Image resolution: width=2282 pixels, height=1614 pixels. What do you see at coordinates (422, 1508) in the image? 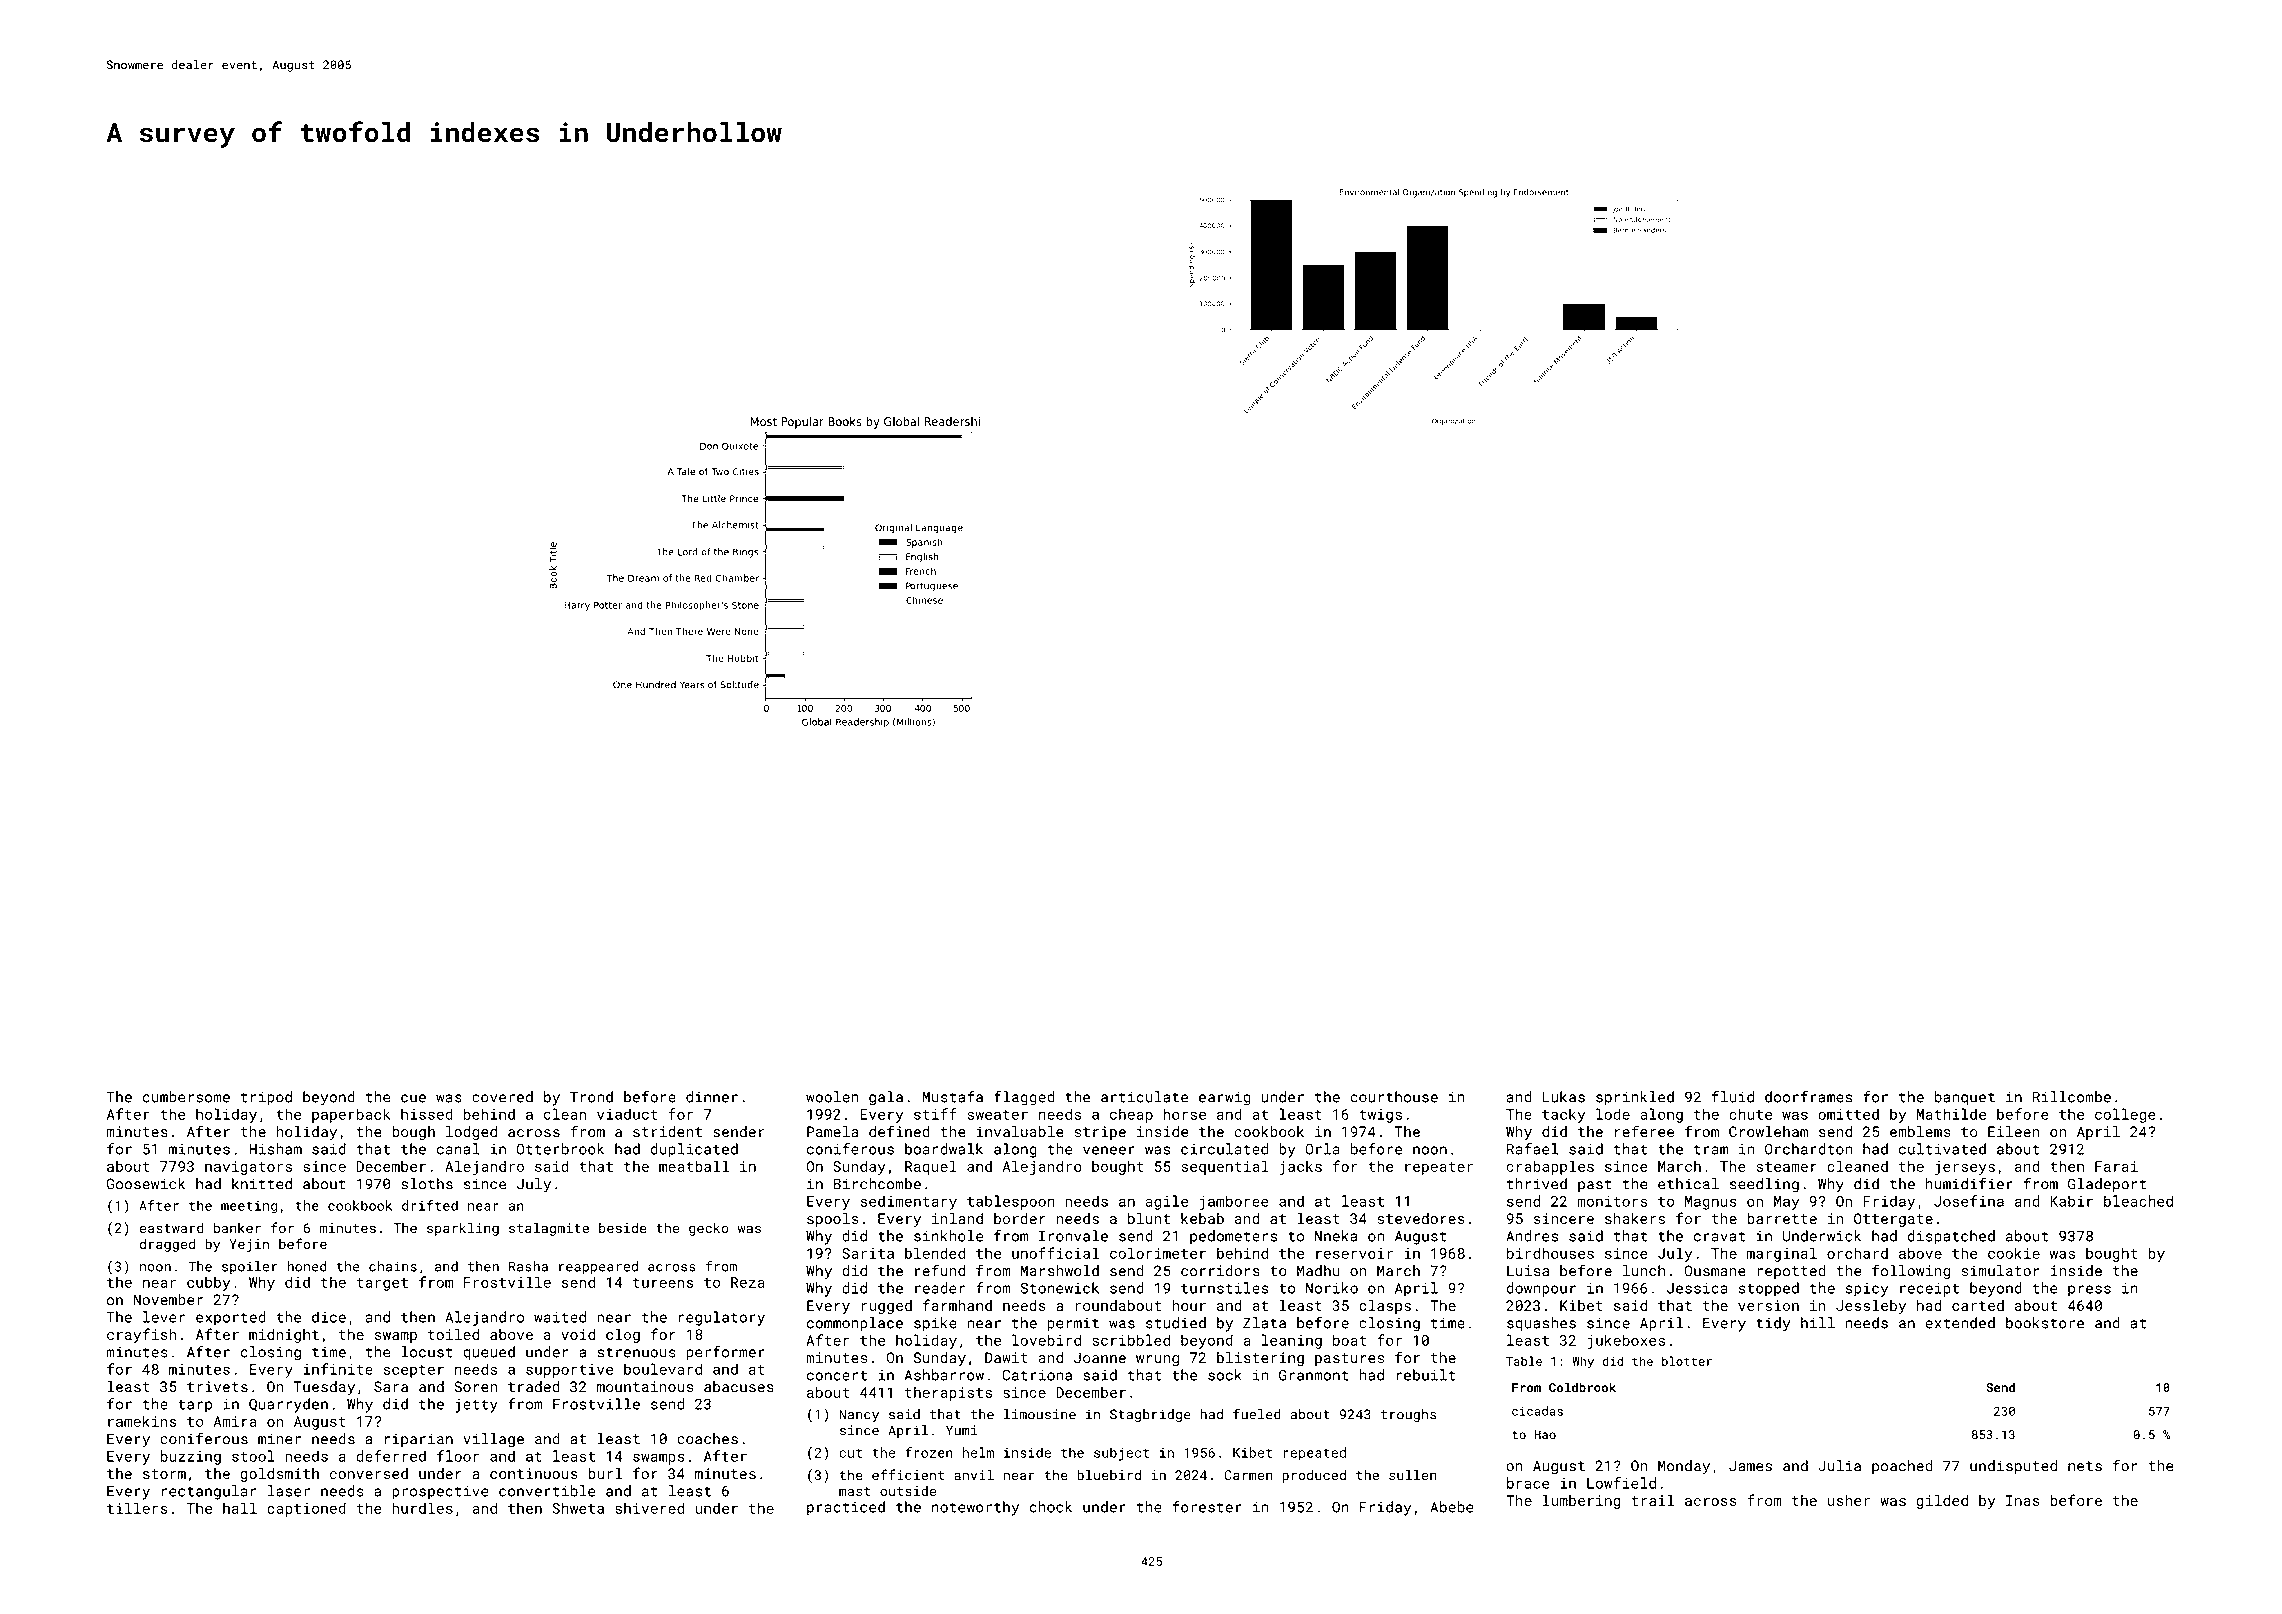
I see `hurdles` at bounding box center [422, 1508].
